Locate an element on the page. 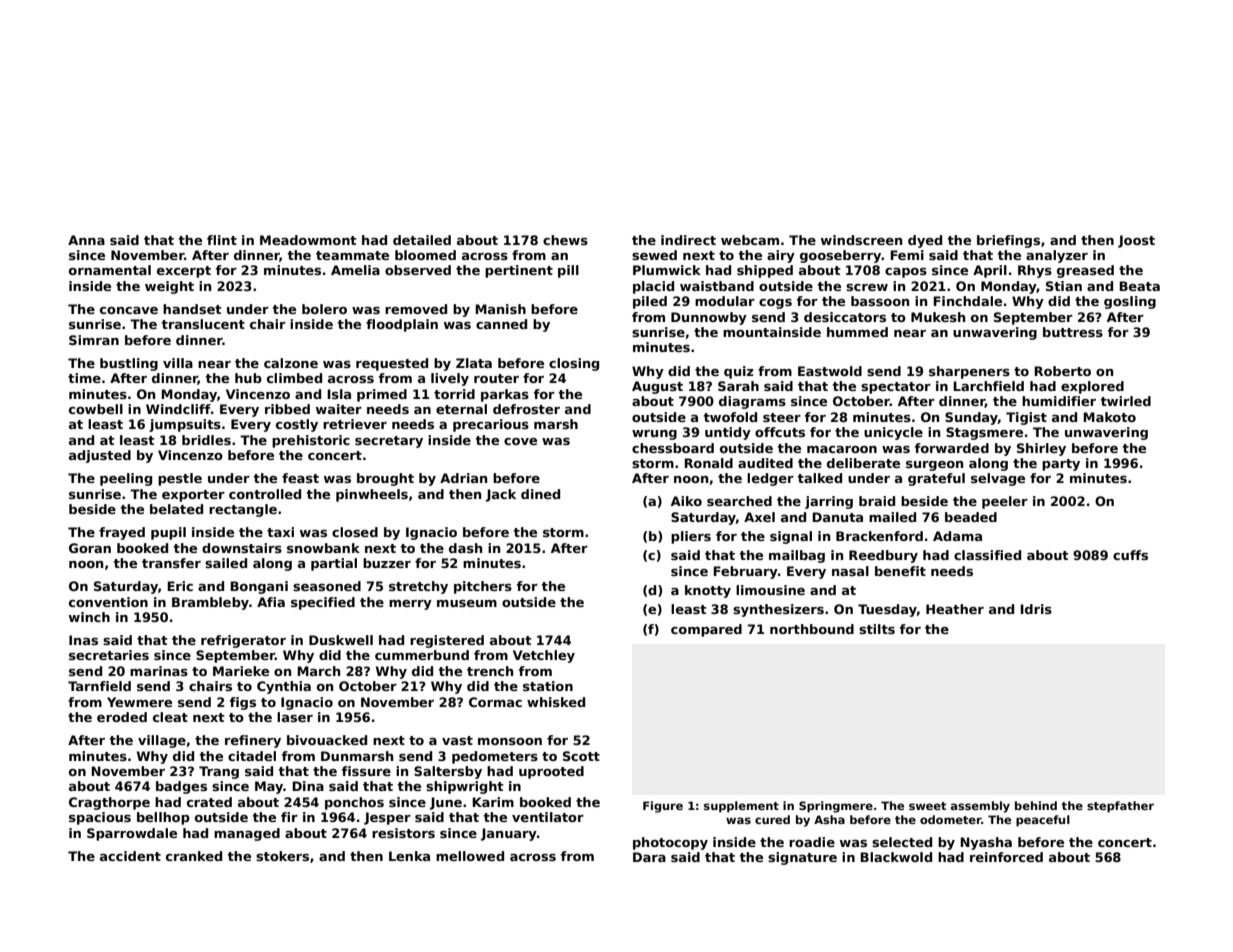 The width and height of the page is (1233, 952). Anna is located at coordinates (86, 240).
